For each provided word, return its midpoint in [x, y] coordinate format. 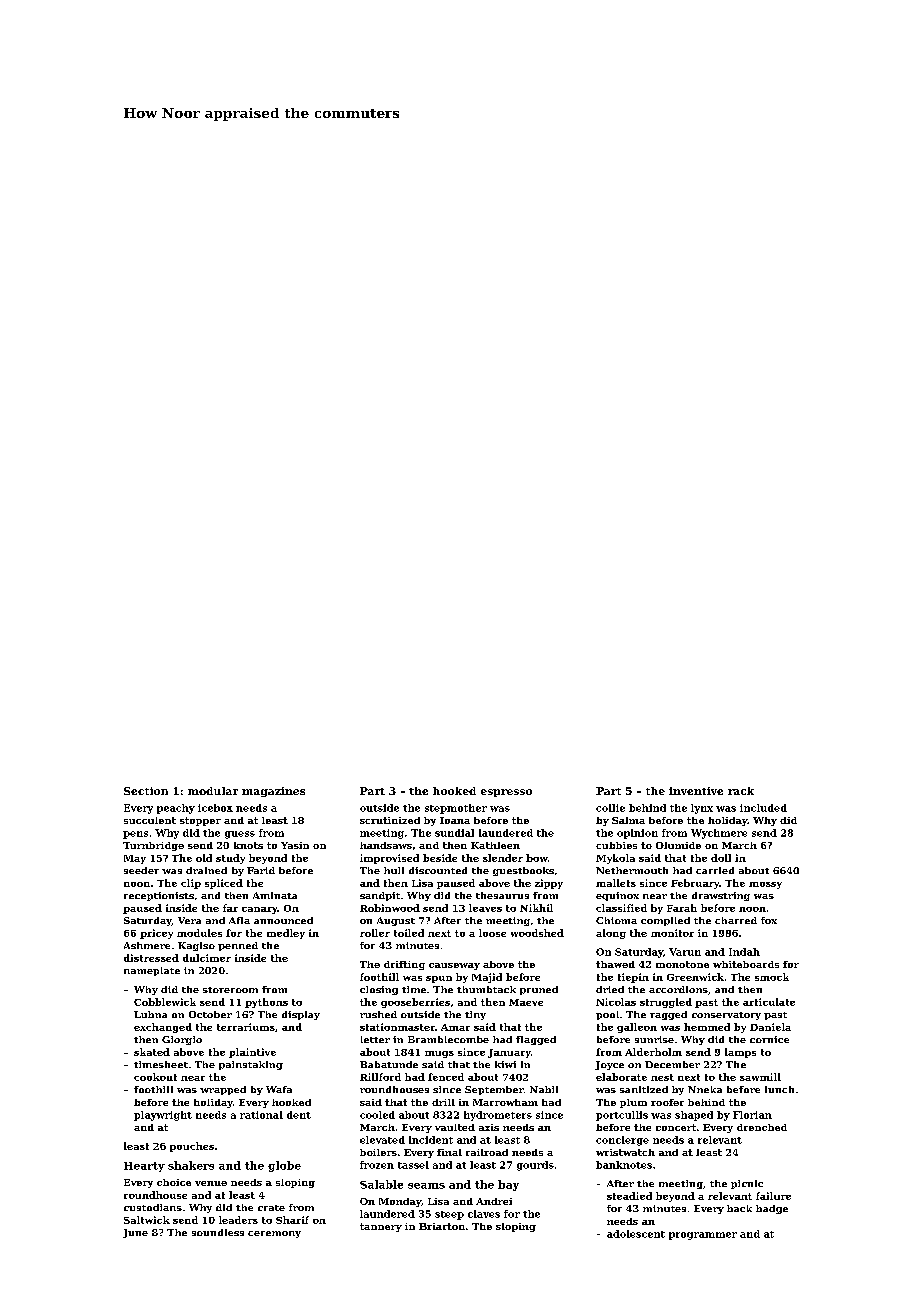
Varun [685, 952]
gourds [535, 1166]
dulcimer [207, 958]
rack [741, 791]
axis [489, 1127]
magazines [273, 792]
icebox [215, 808]
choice [174, 1182]
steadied [629, 1196]
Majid [487, 978]
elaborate [621, 1077]
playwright [163, 1116]
